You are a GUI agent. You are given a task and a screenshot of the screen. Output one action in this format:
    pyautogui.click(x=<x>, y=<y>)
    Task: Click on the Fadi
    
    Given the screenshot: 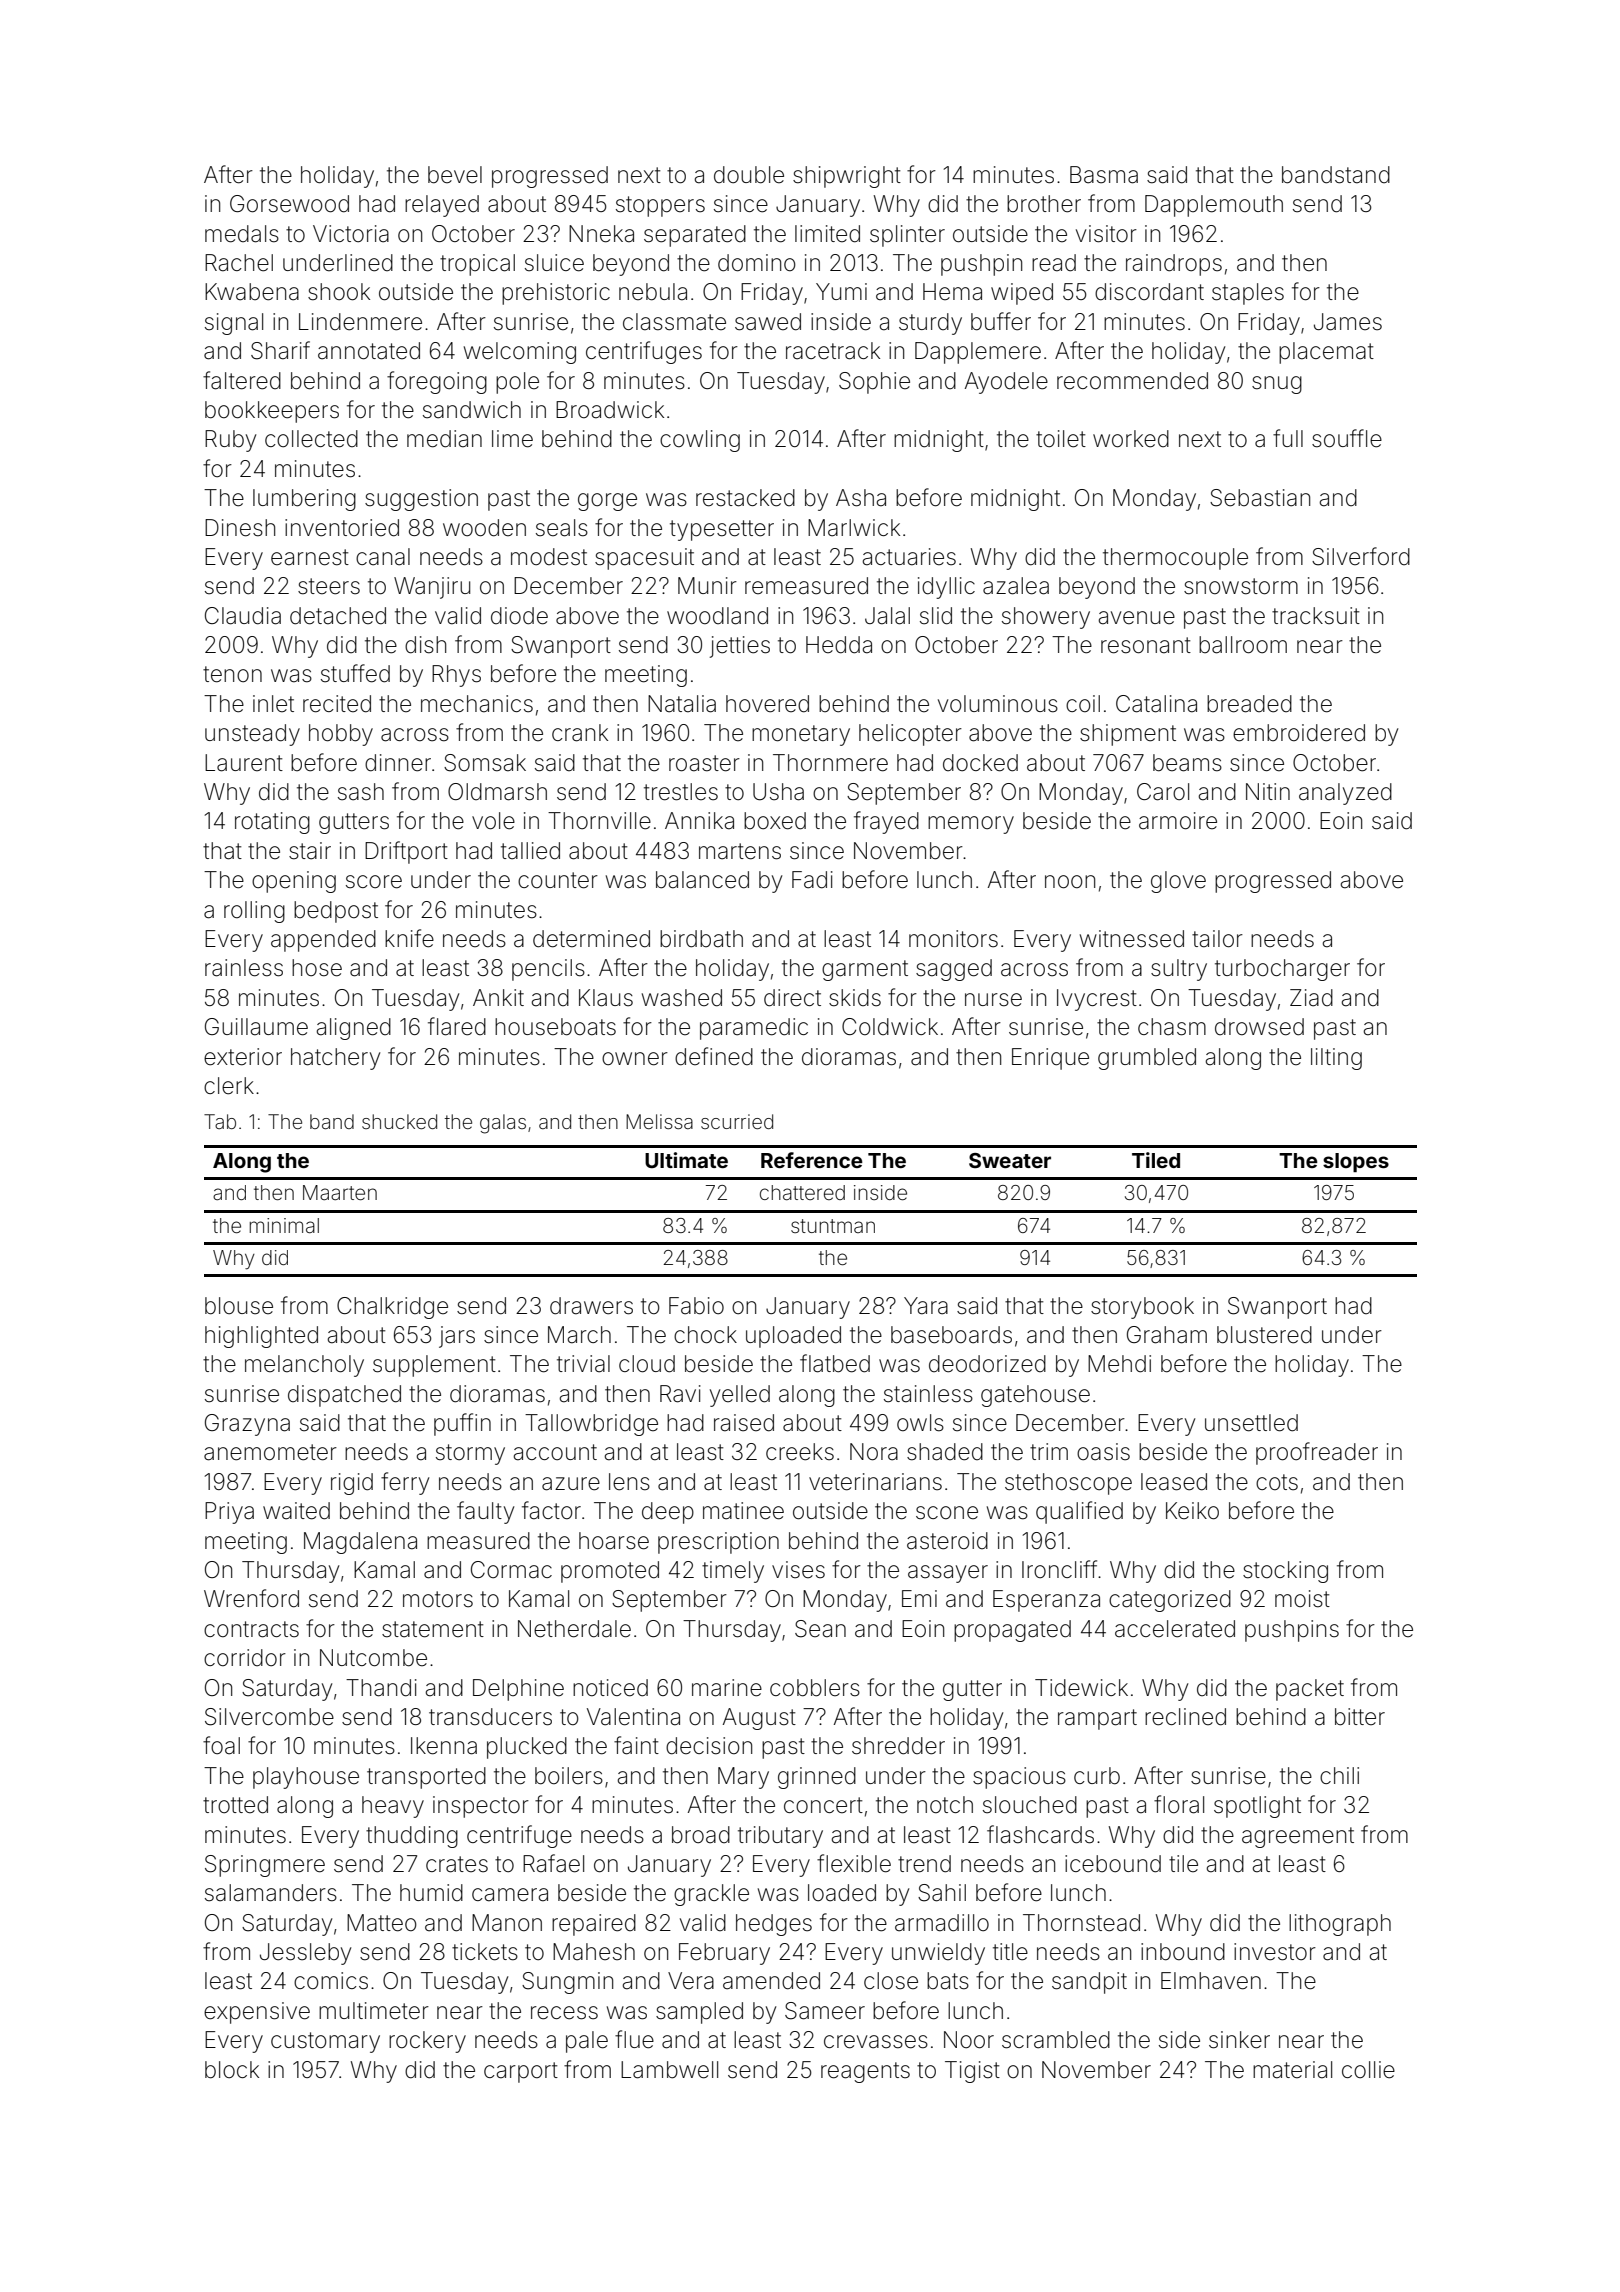 What is the action you would take?
    pyautogui.click(x=812, y=880)
